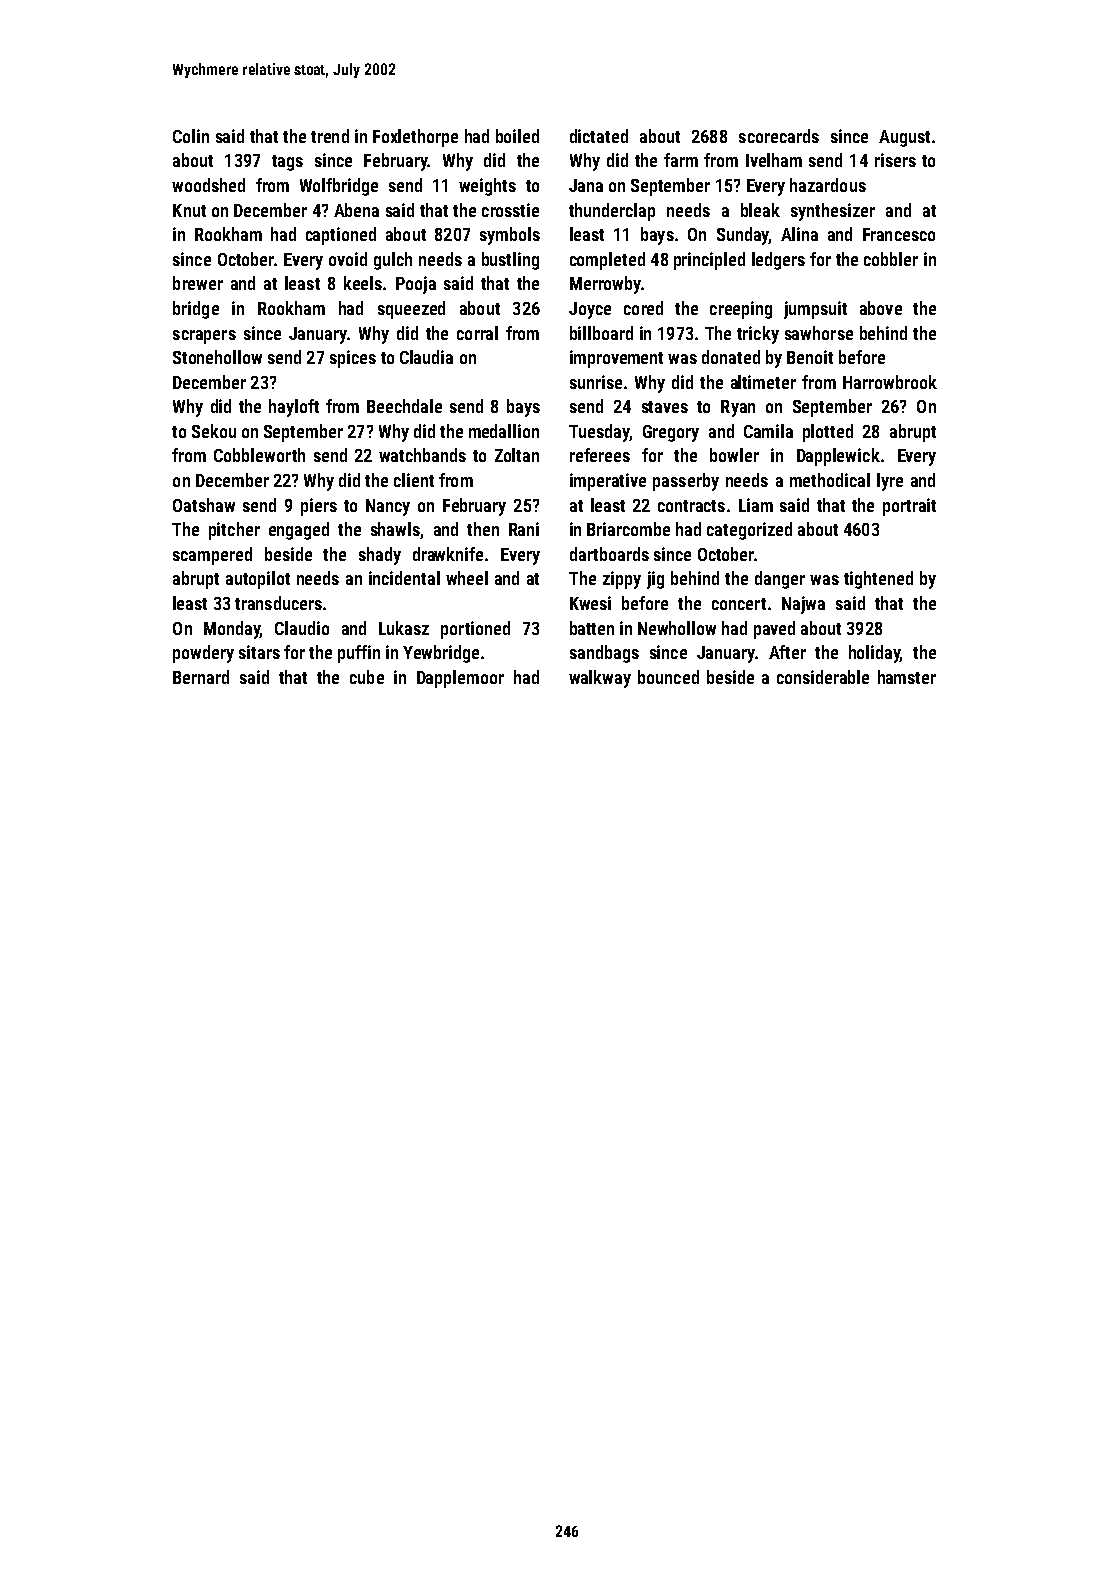 Image resolution: width=1109 pixels, height=1576 pixels. I want to click on Camila, so click(768, 431).
